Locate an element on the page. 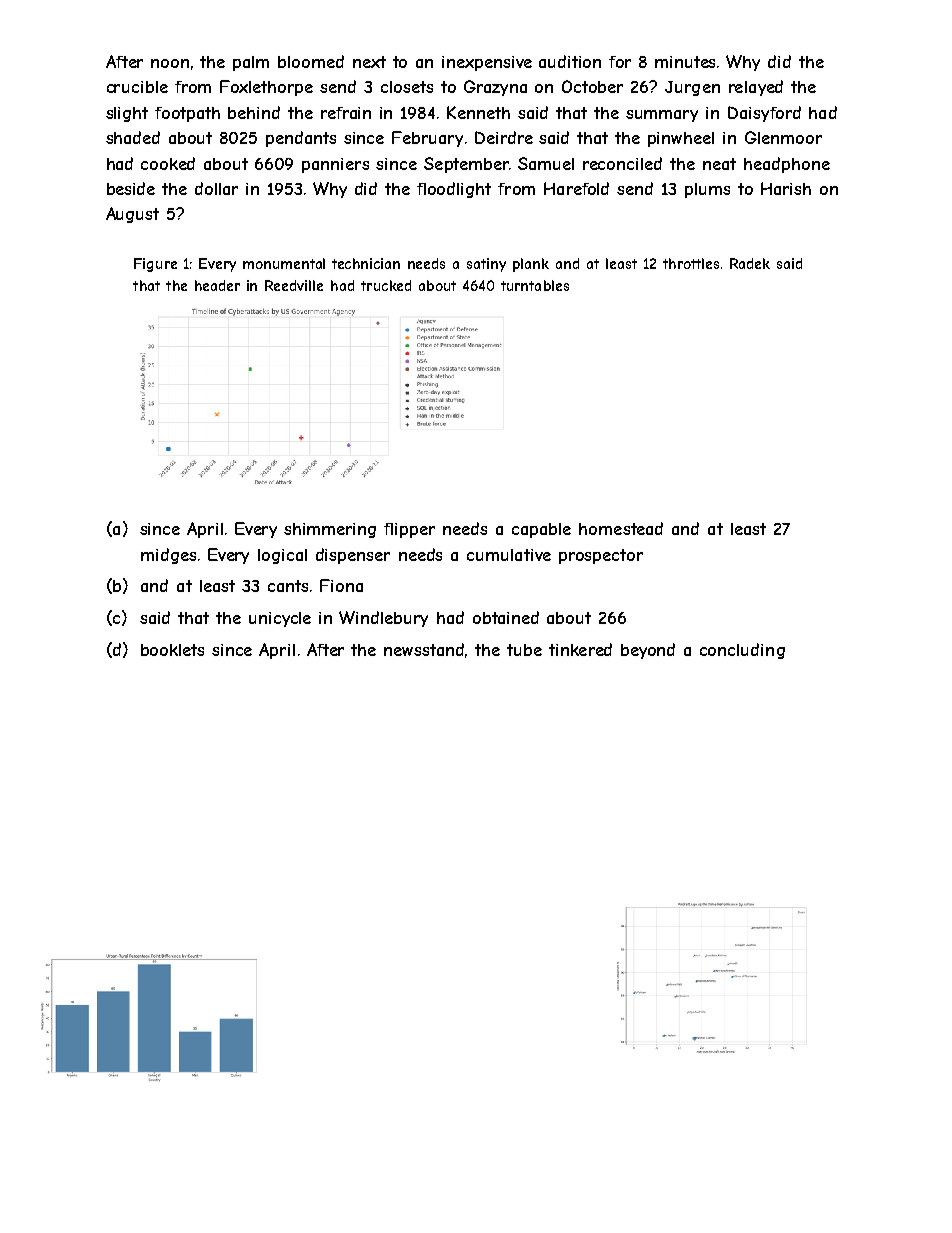 The image size is (952, 1233). header is located at coordinates (217, 285).
